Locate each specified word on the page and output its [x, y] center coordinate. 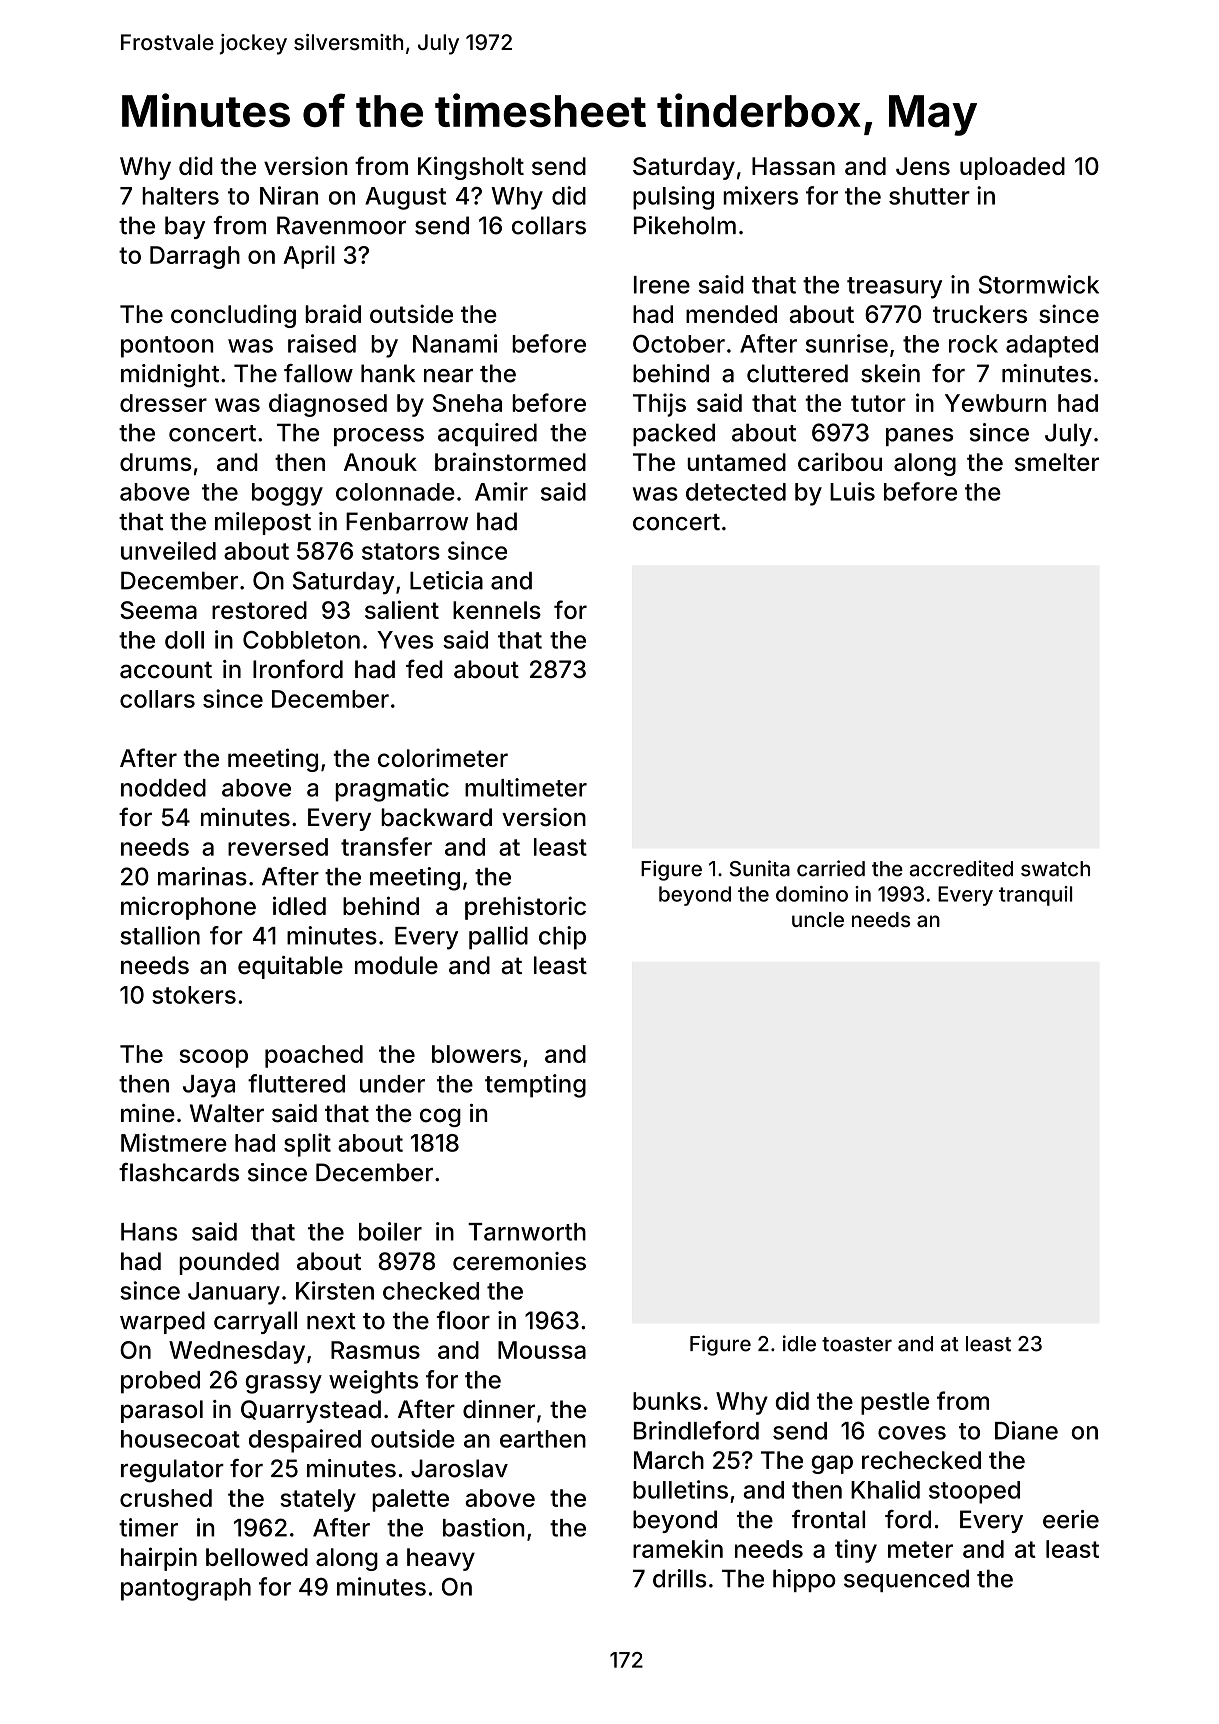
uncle [818, 919]
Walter [227, 1113]
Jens [923, 166]
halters [180, 196]
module [396, 965]
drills [679, 1578]
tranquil [1035, 896]
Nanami [455, 343]
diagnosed [328, 405]
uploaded [1012, 168]
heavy [441, 1559]
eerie [1071, 1519]
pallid [498, 938]
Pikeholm [685, 225]
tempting [535, 1086]
